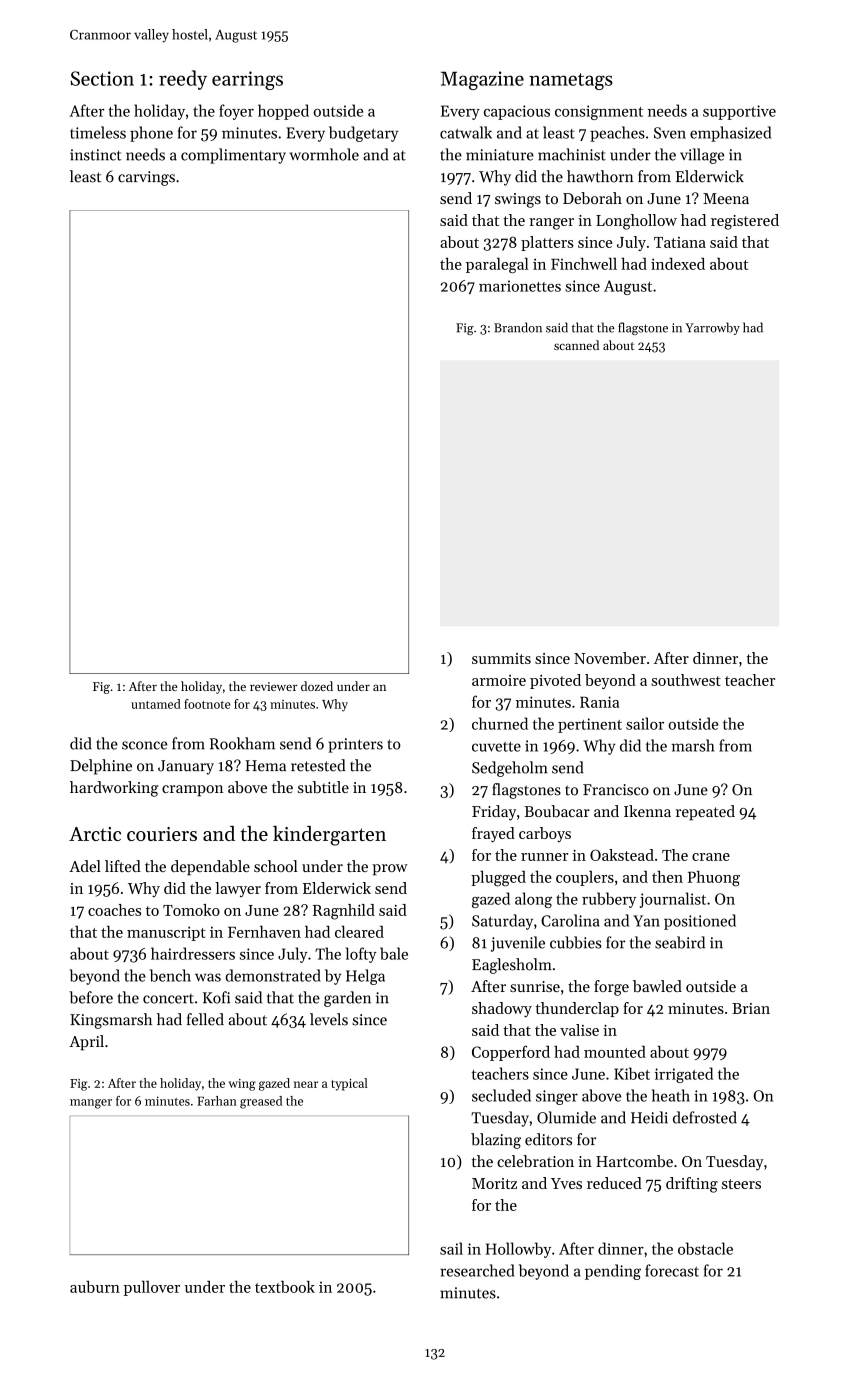  What do you see at coordinates (146, 178) in the image?
I see `carvings` at bounding box center [146, 178].
